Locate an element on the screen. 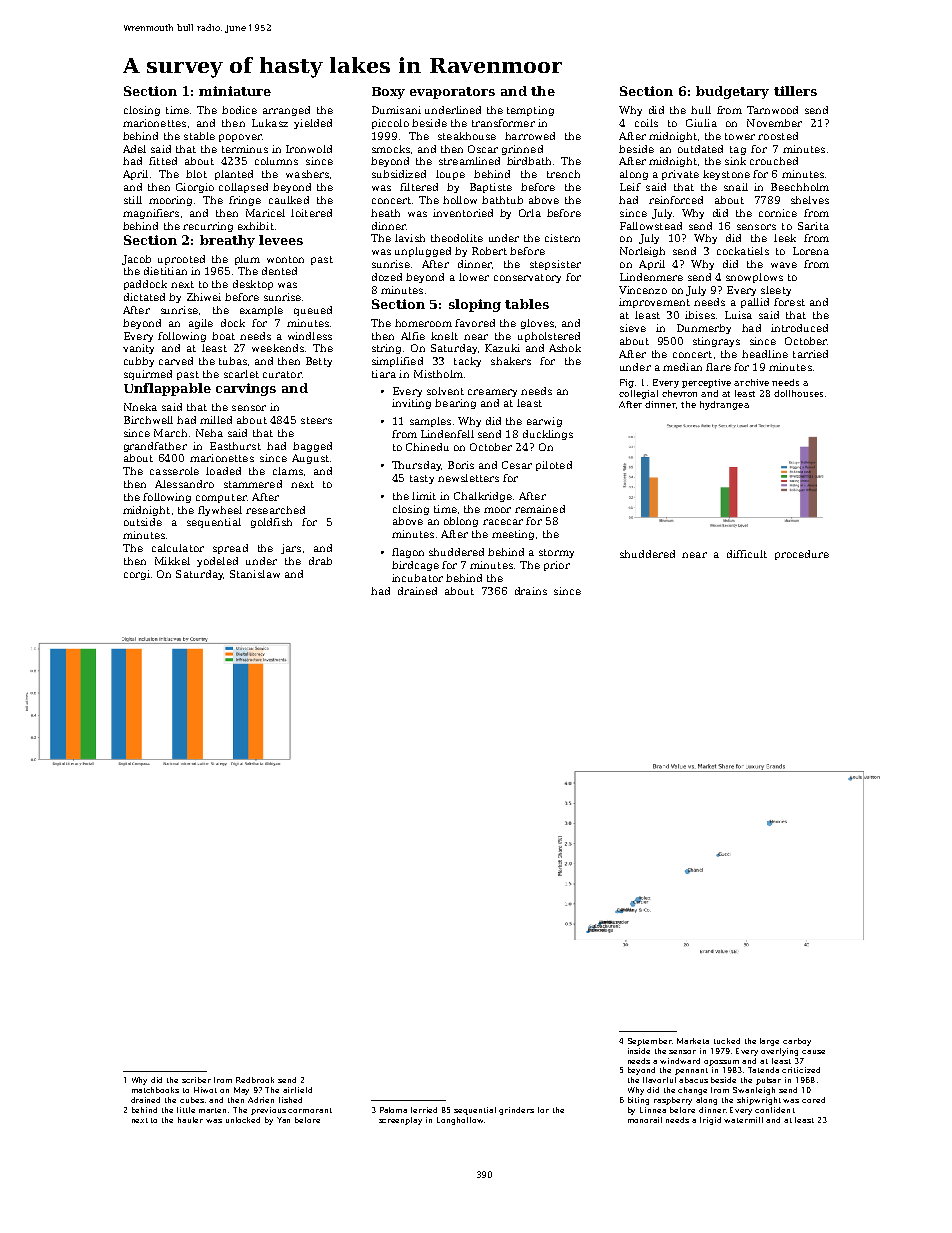 The image size is (952, 1233). subsidized is located at coordinates (399, 174).
